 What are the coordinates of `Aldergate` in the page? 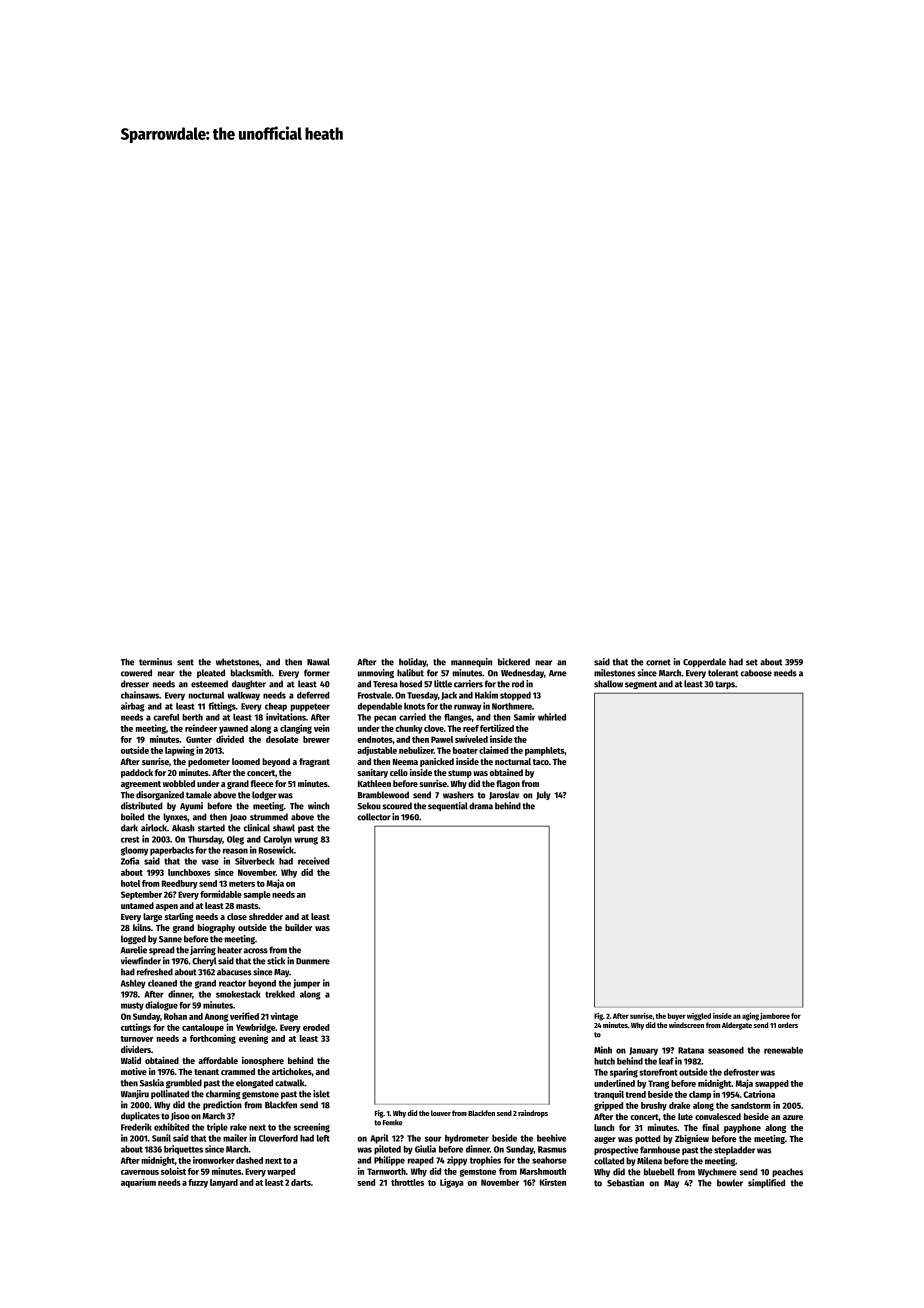 It's located at (737, 1026).
